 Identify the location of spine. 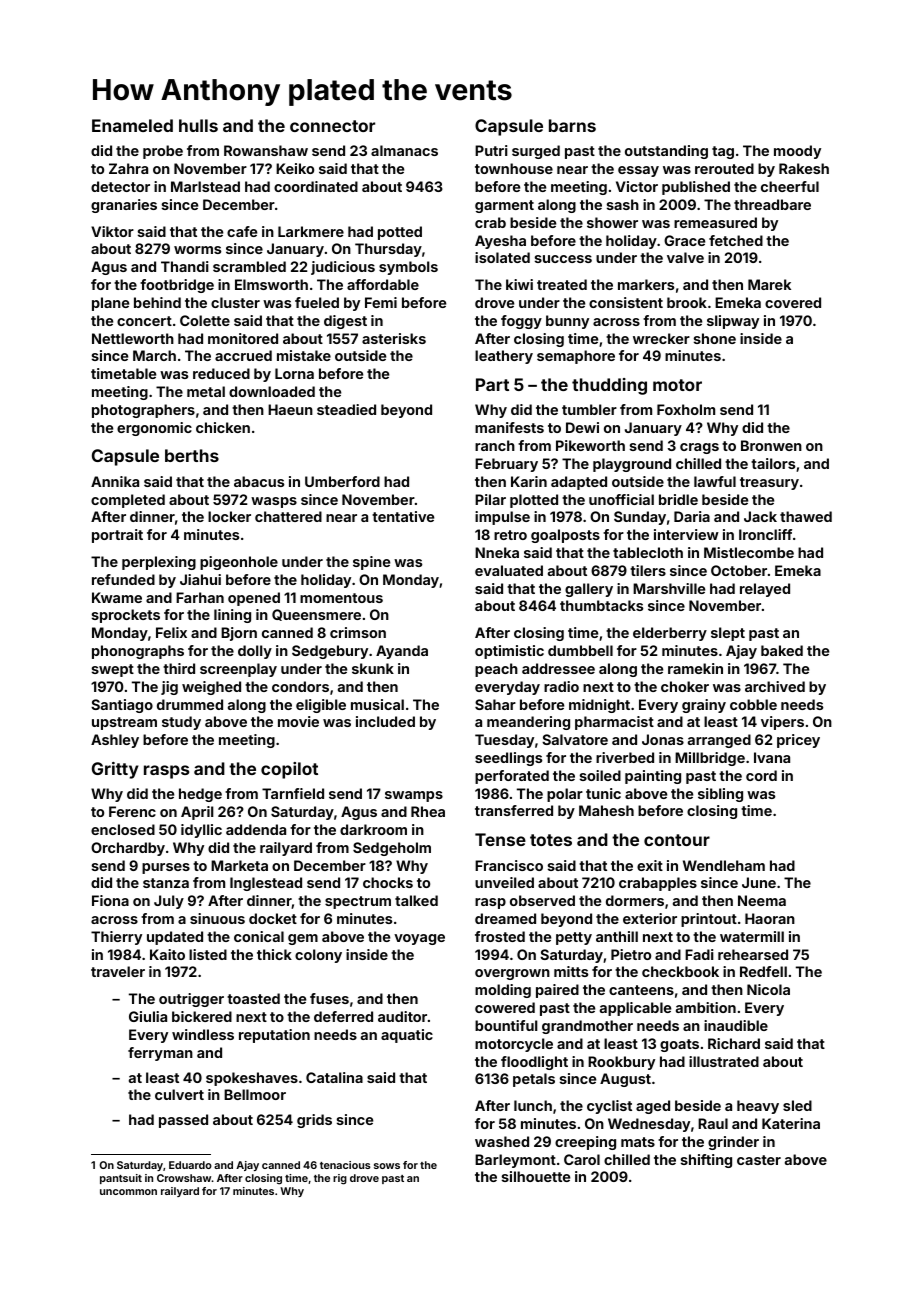
(371, 563).
